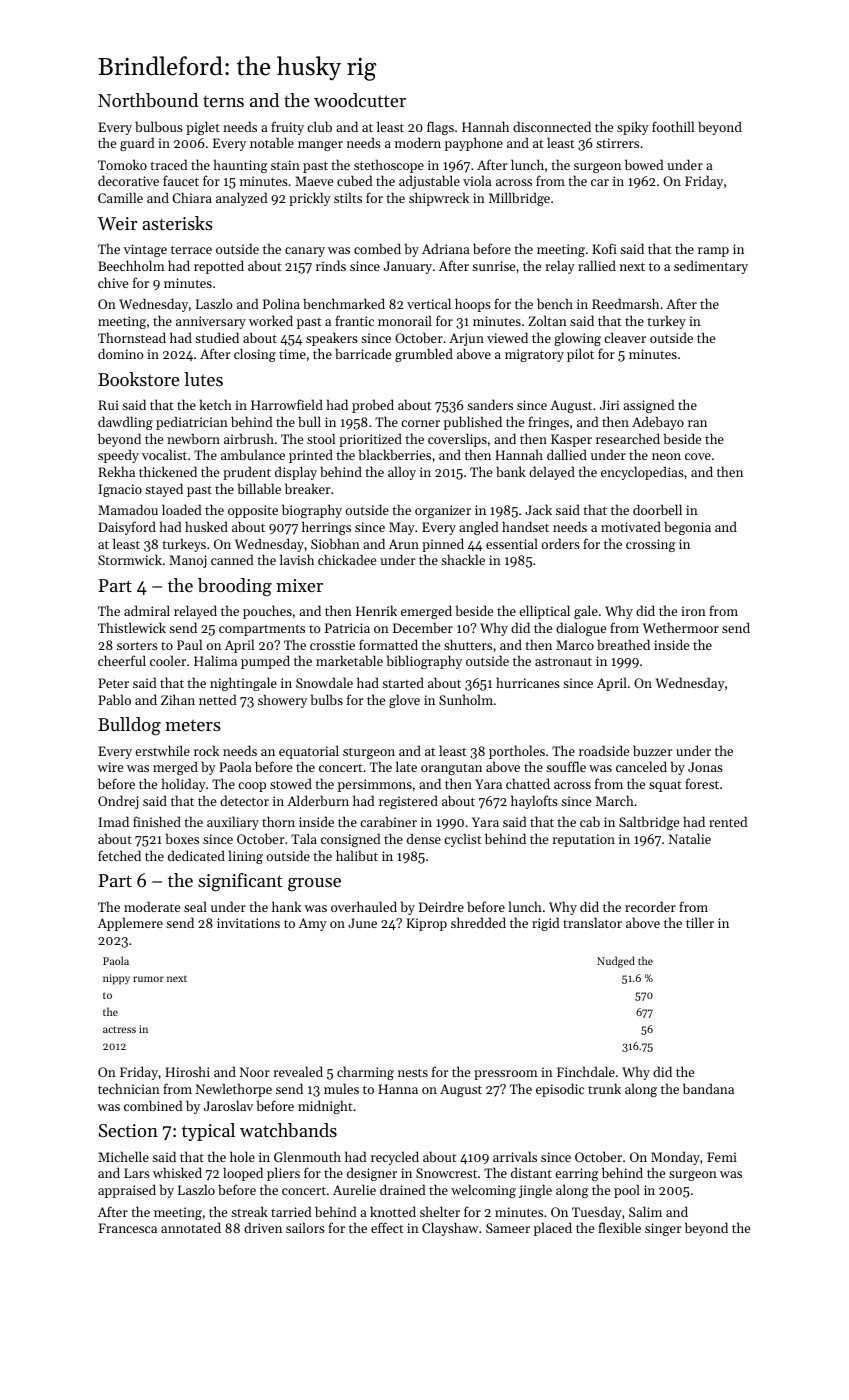 This screenshot has width=849, height=1400. I want to click on terns, so click(223, 101).
